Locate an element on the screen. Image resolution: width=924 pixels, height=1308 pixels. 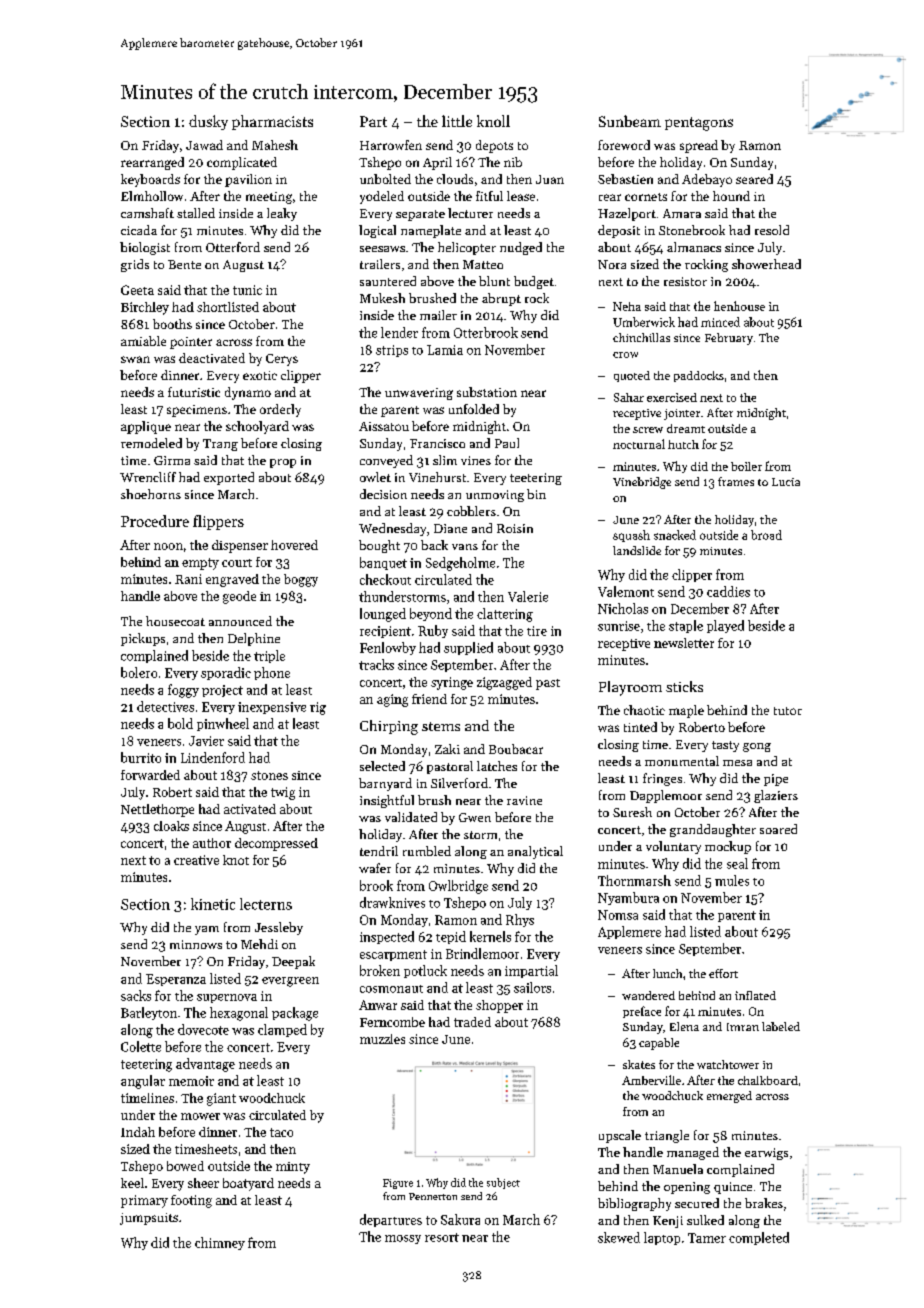
mules is located at coordinates (732, 880).
